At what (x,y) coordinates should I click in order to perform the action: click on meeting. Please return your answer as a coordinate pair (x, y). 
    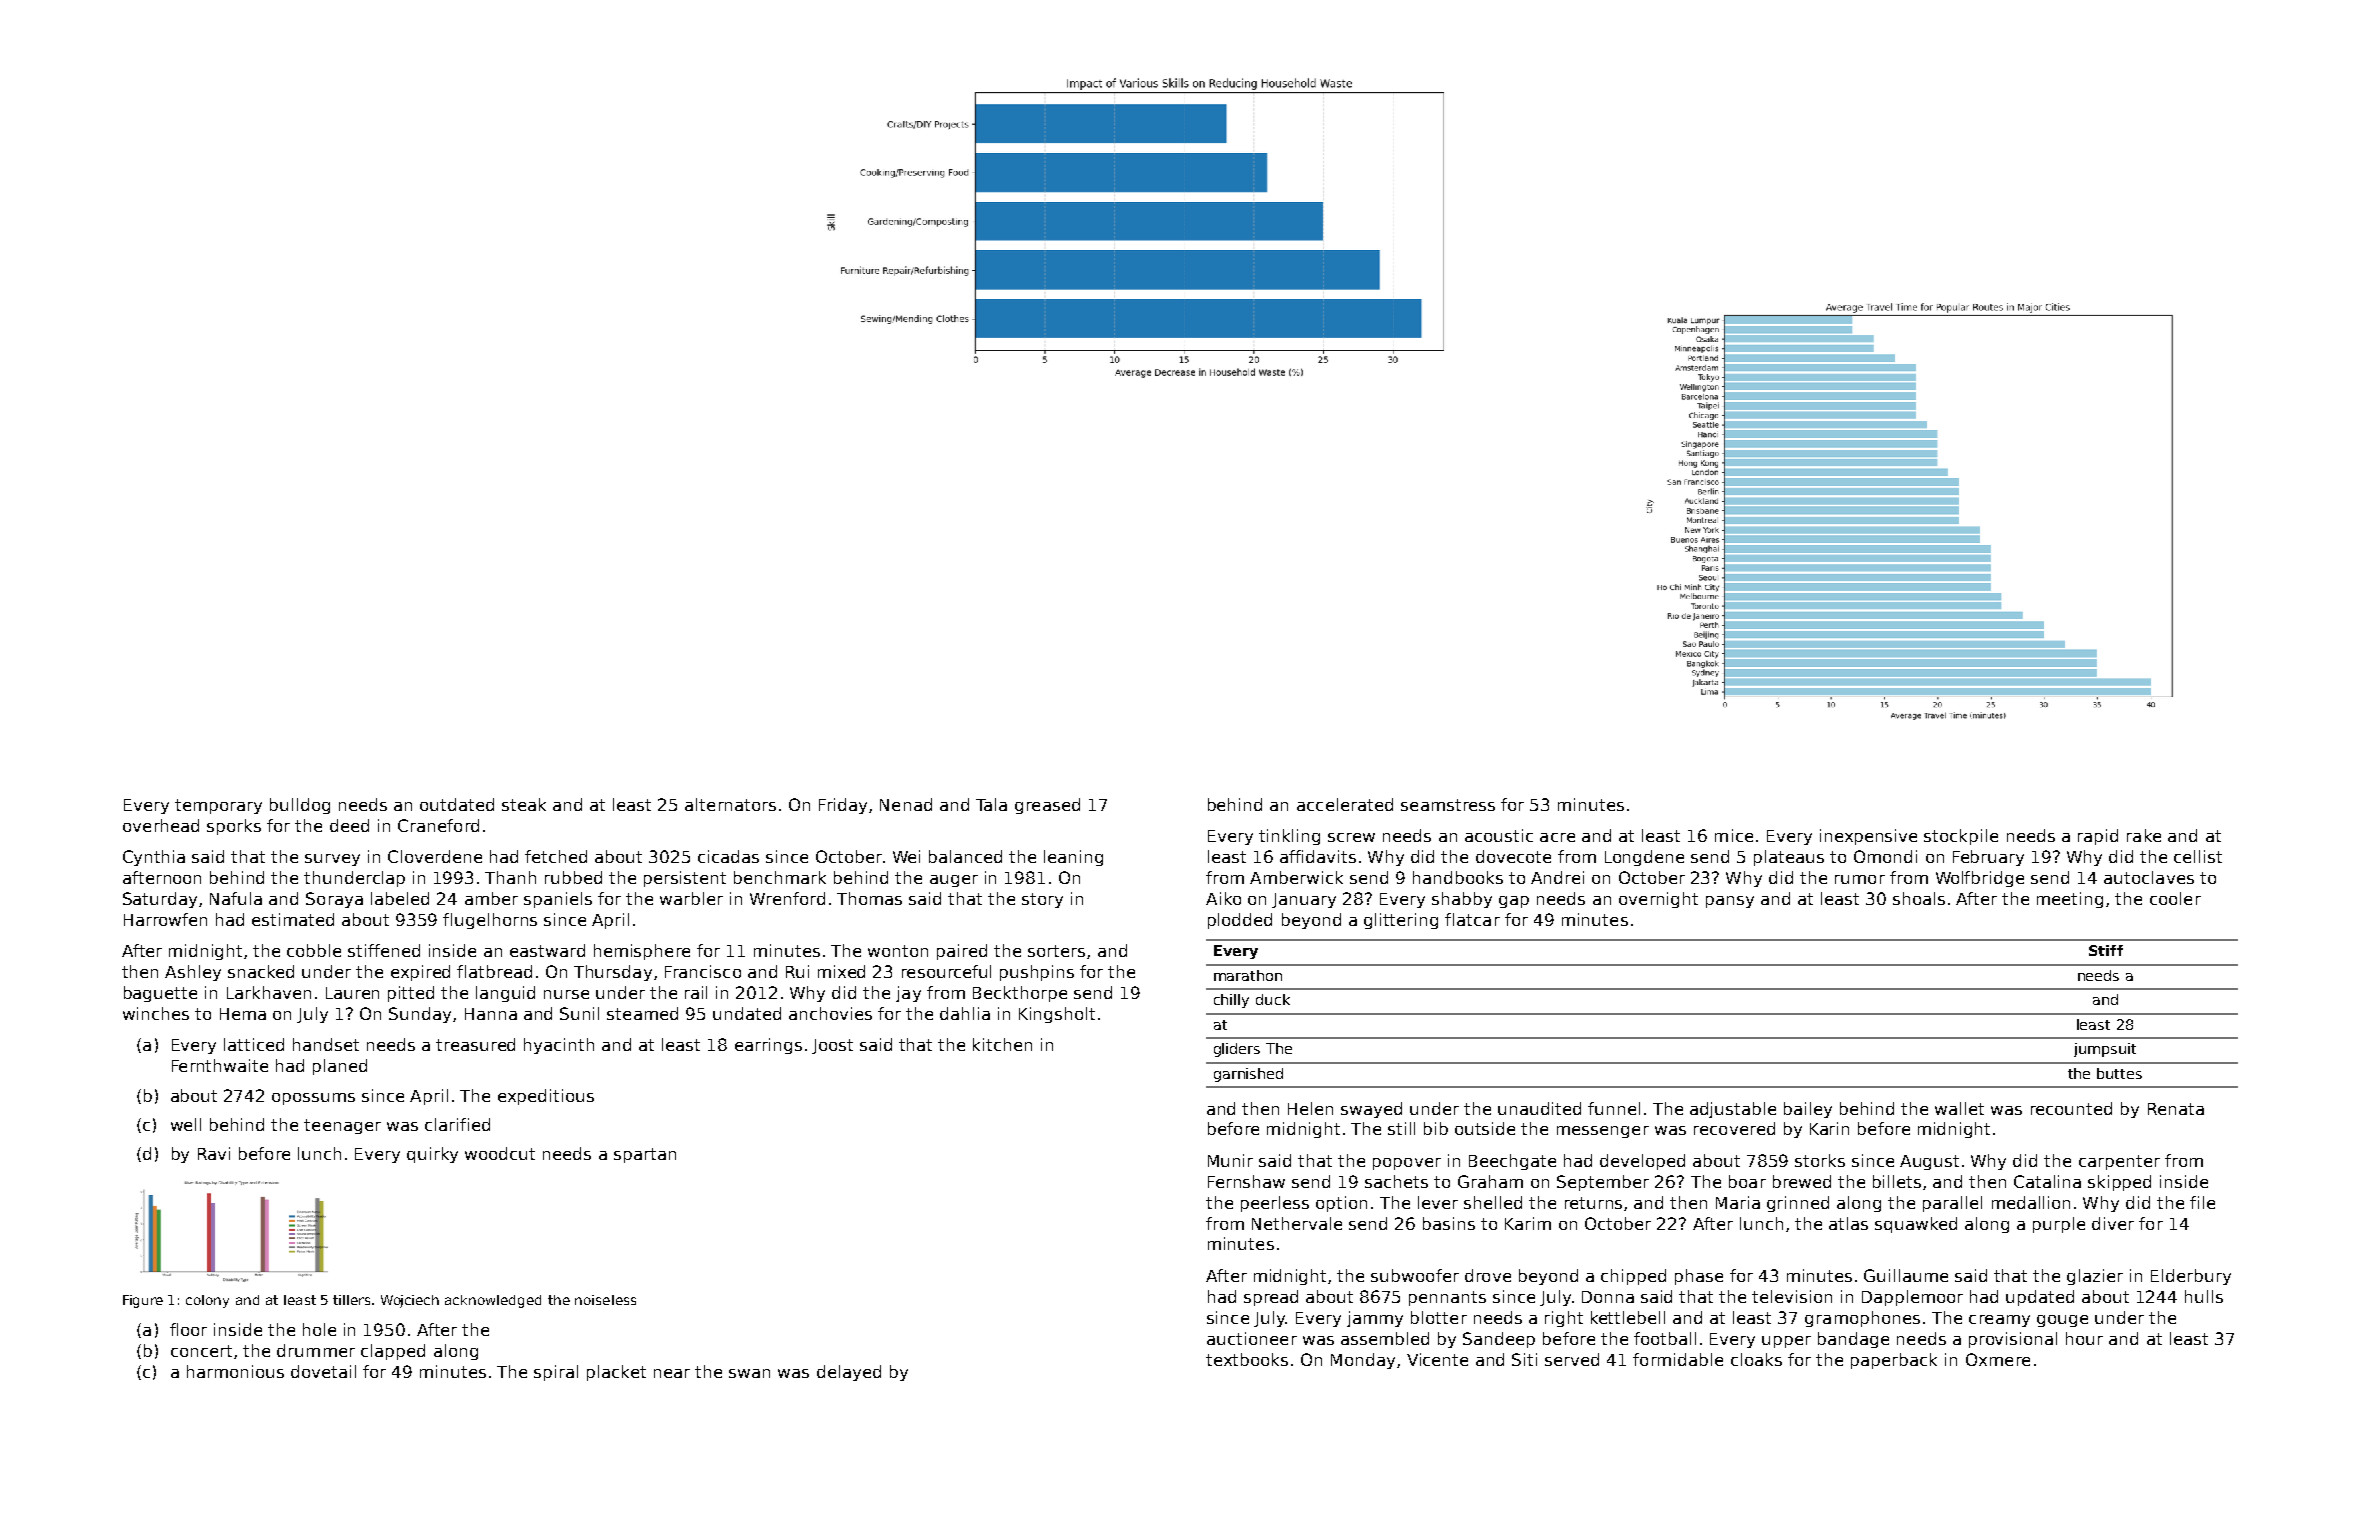
    Looking at the image, I should click on (2070, 900).
